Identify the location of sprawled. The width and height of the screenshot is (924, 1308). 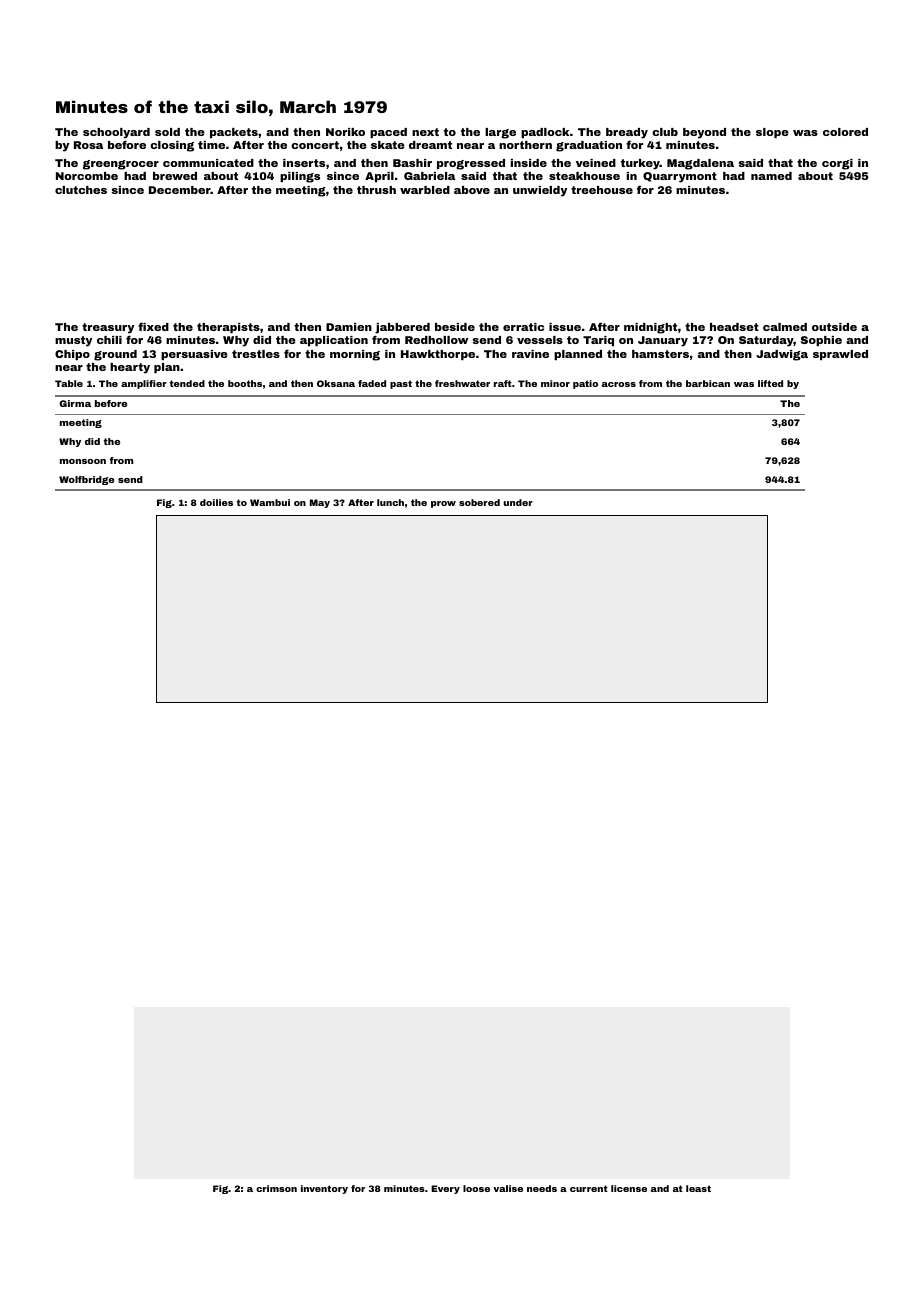
(840, 355).
